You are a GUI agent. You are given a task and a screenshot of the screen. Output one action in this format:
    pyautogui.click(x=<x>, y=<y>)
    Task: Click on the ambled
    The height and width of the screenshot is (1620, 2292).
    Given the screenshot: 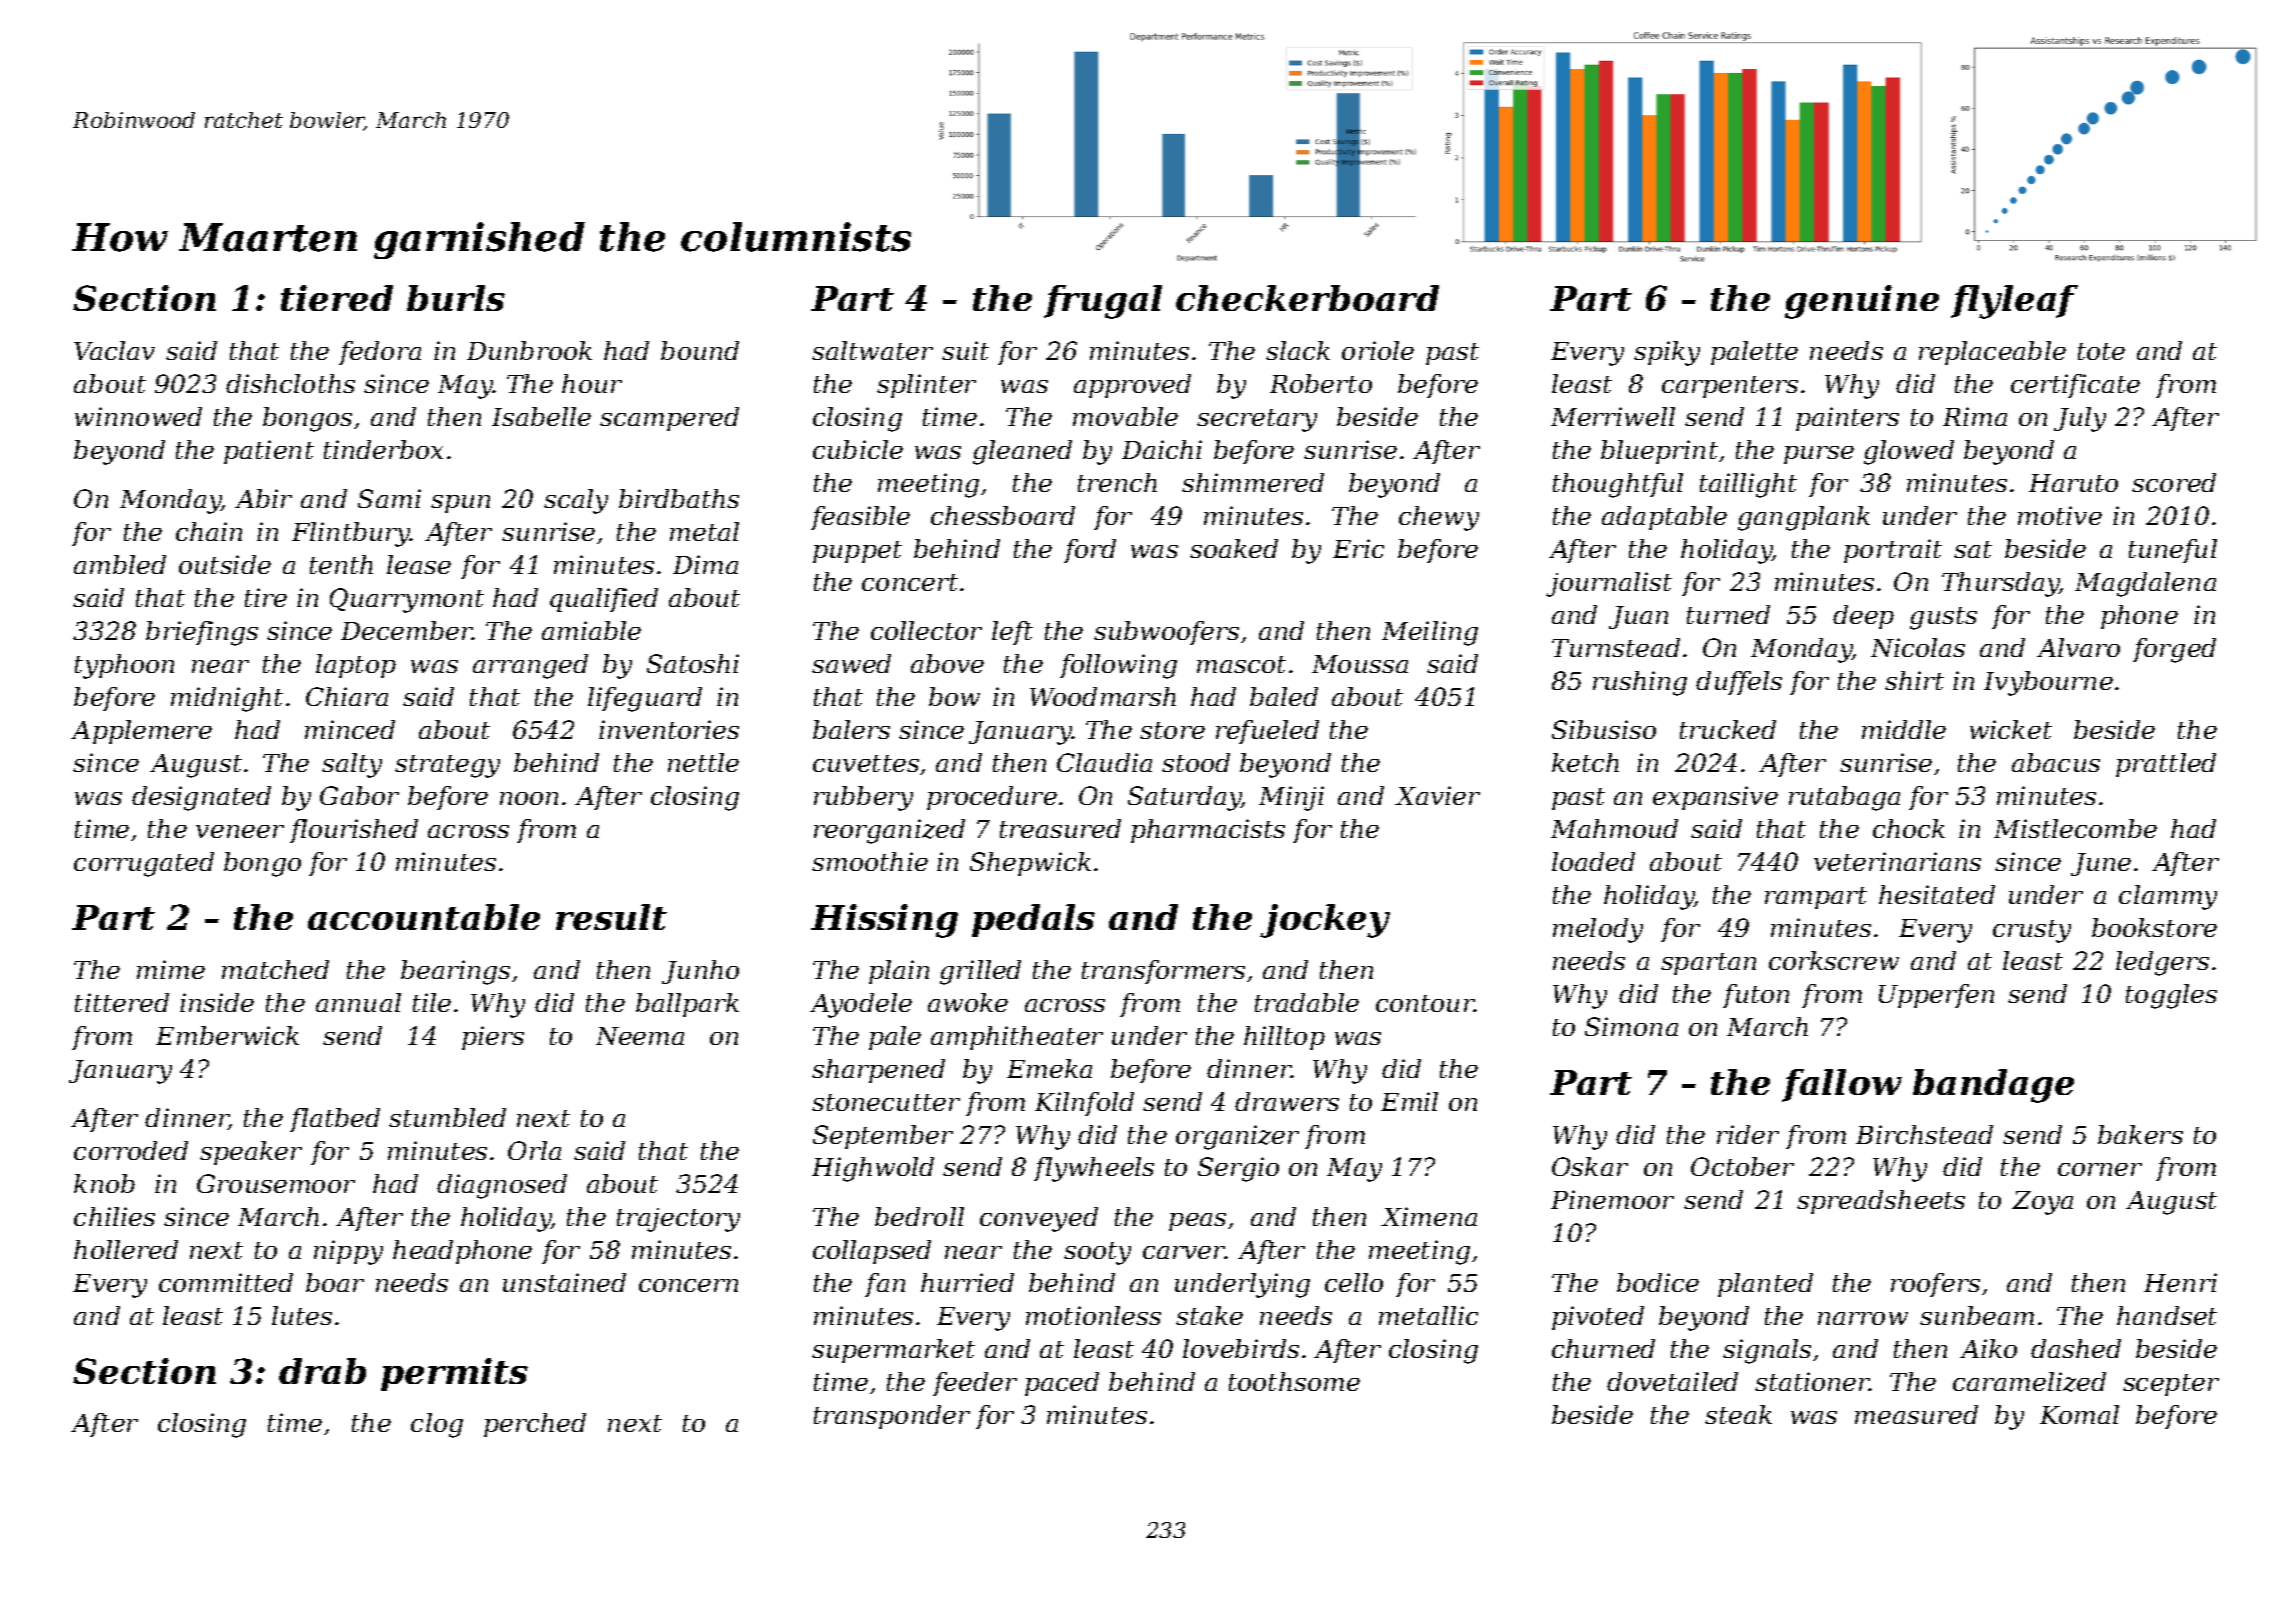 What is the action you would take?
    pyautogui.click(x=120, y=564)
